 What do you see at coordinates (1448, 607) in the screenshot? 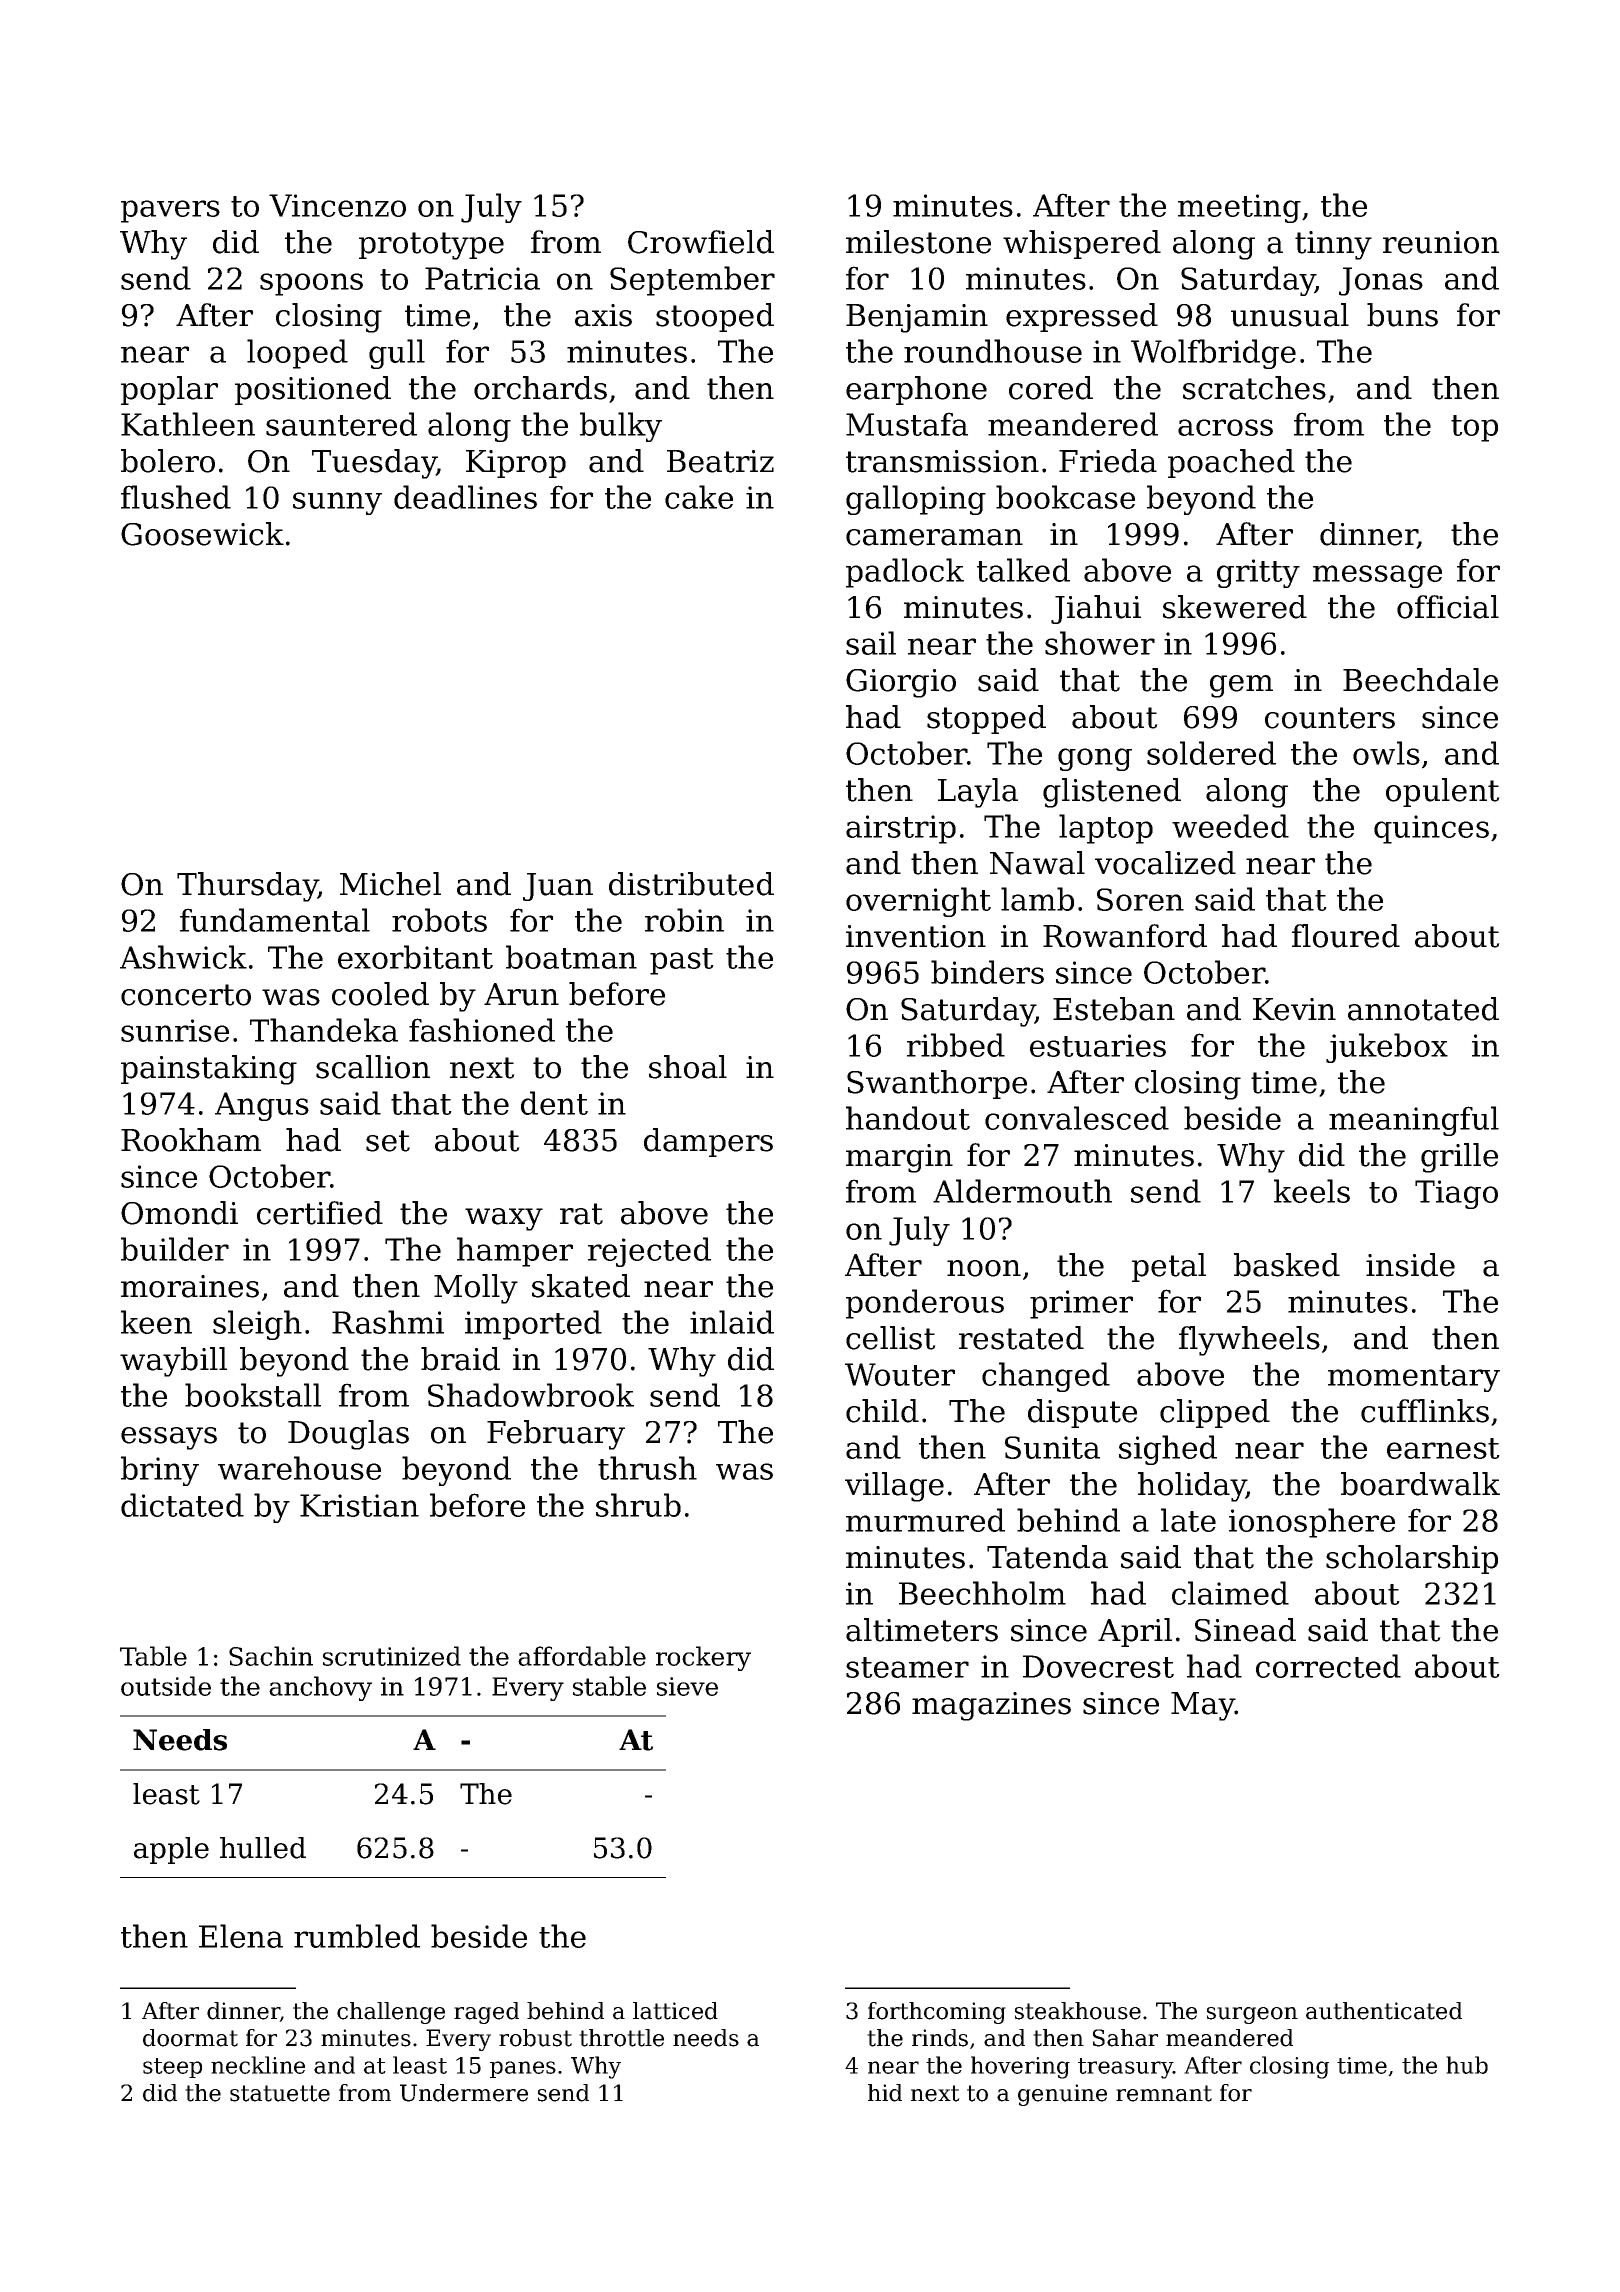
I see `official` at bounding box center [1448, 607].
